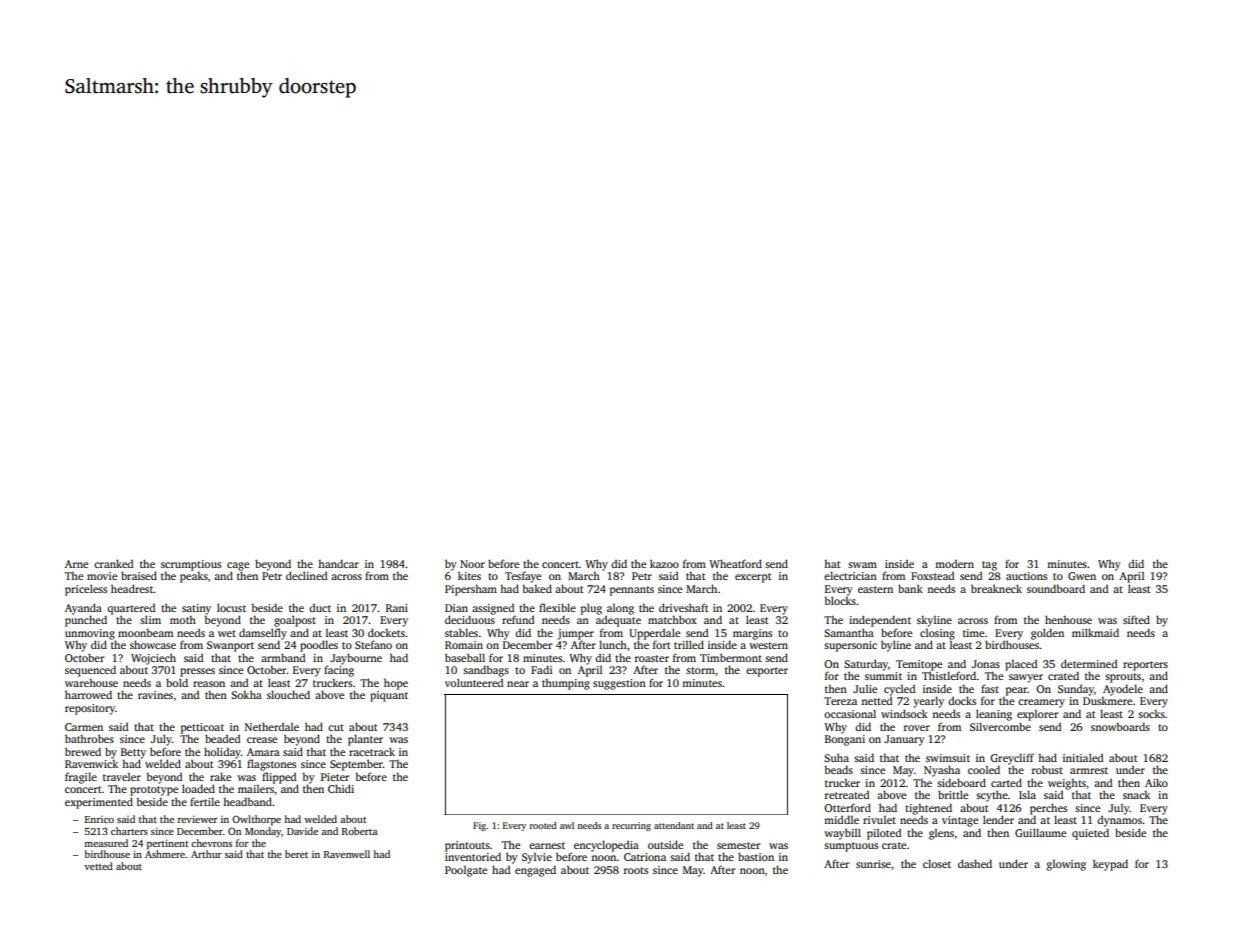 This image has height=952, width=1233. What do you see at coordinates (365, 740) in the image?
I see `planter` at bounding box center [365, 740].
